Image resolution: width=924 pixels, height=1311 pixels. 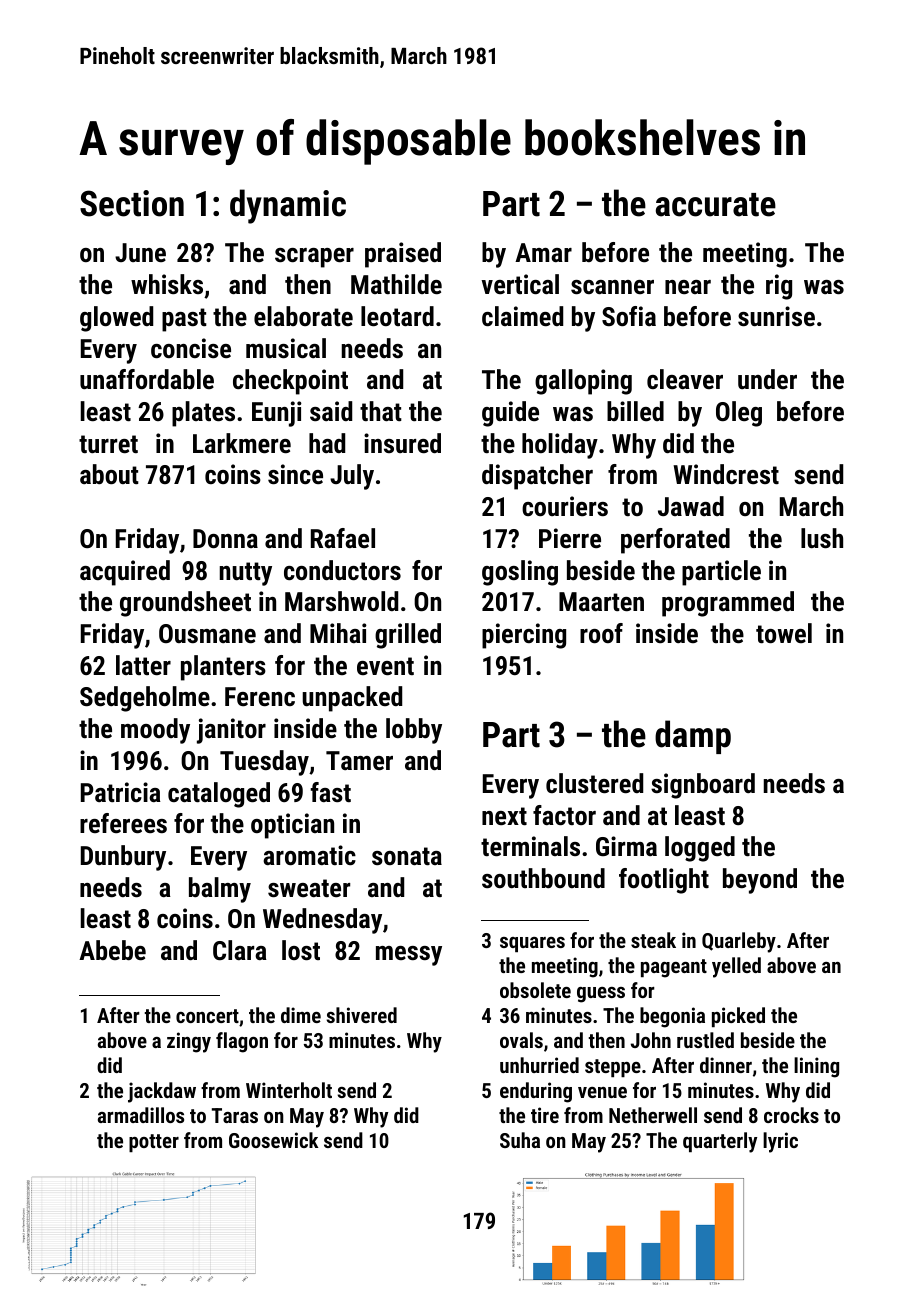 I want to click on piercing, so click(x=524, y=636).
